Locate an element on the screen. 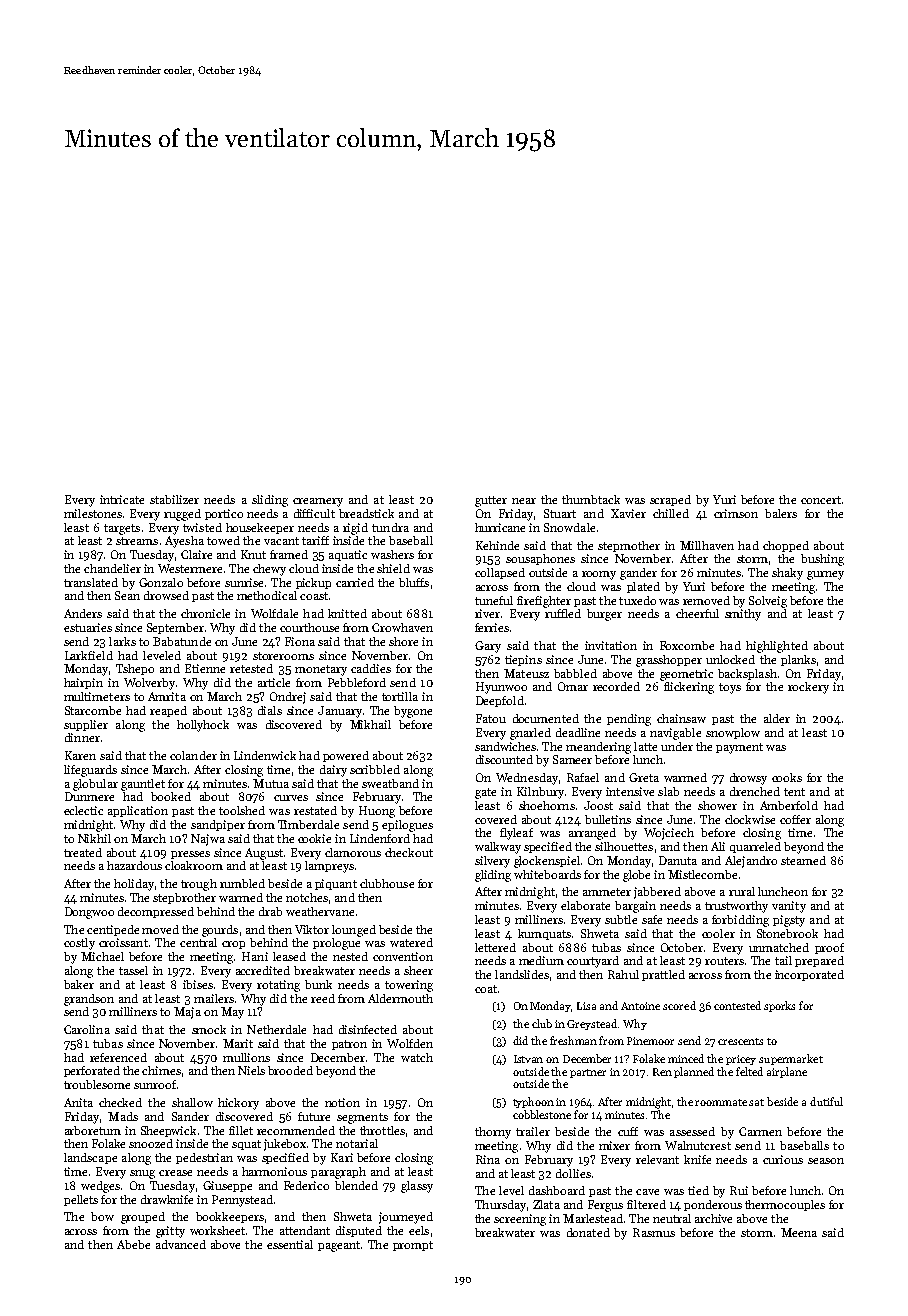 This screenshot has height=1316, width=908. concert is located at coordinates (821, 500).
